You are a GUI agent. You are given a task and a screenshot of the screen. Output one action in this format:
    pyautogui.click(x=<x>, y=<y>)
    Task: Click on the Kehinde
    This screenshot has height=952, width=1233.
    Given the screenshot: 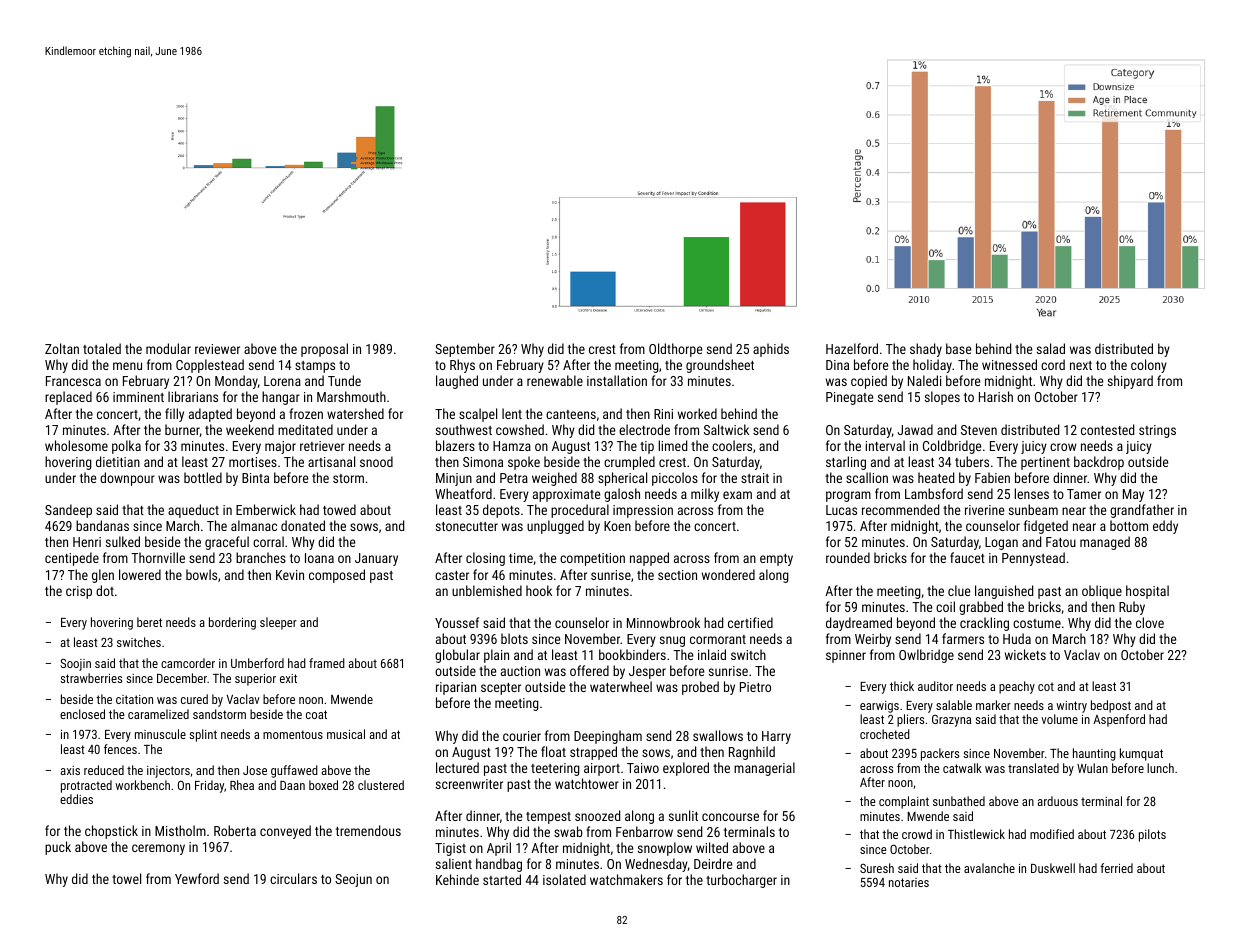 What is the action you would take?
    pyautogui.click(x=457, y=879)
